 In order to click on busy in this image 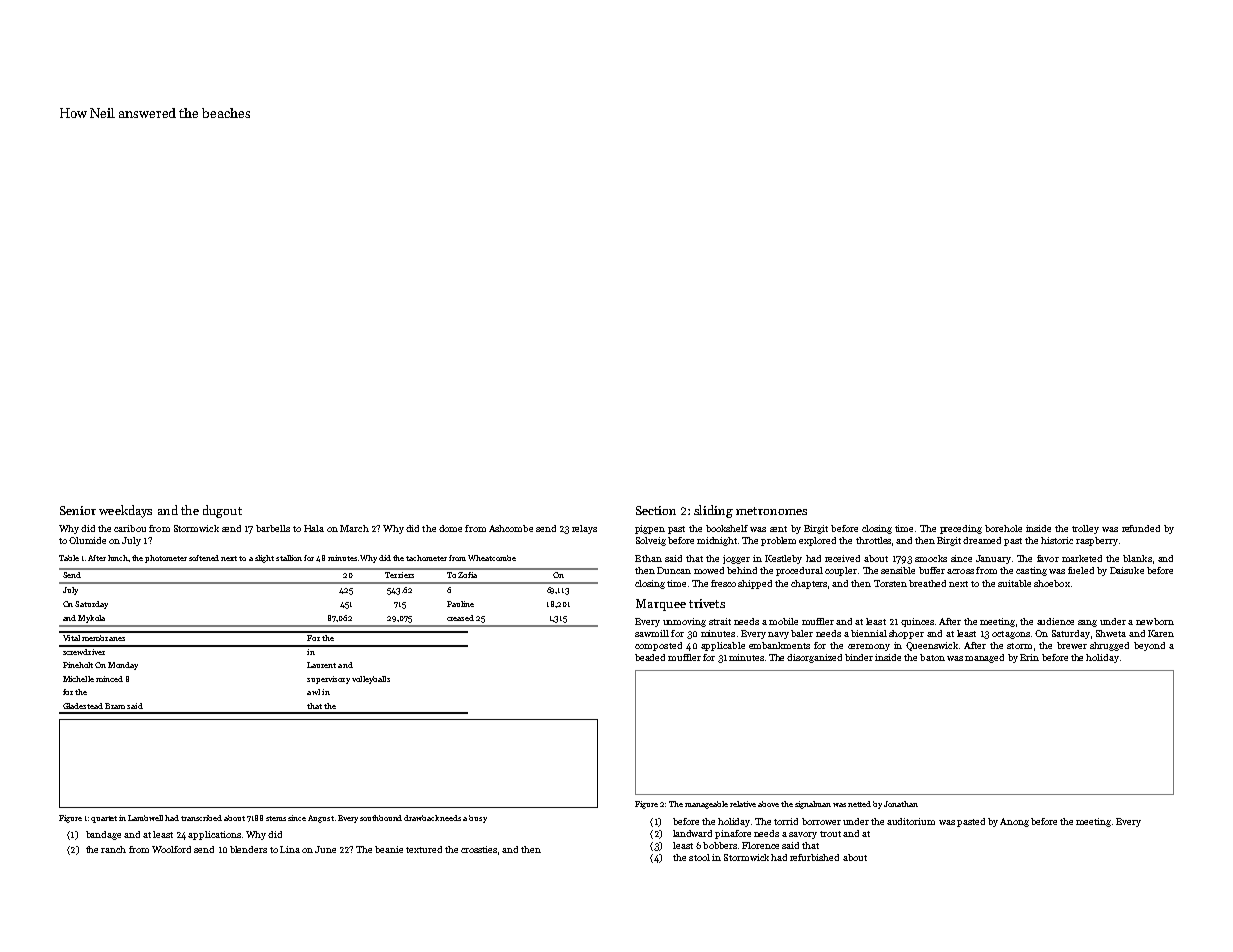, I will do `click(478, 819)`.
